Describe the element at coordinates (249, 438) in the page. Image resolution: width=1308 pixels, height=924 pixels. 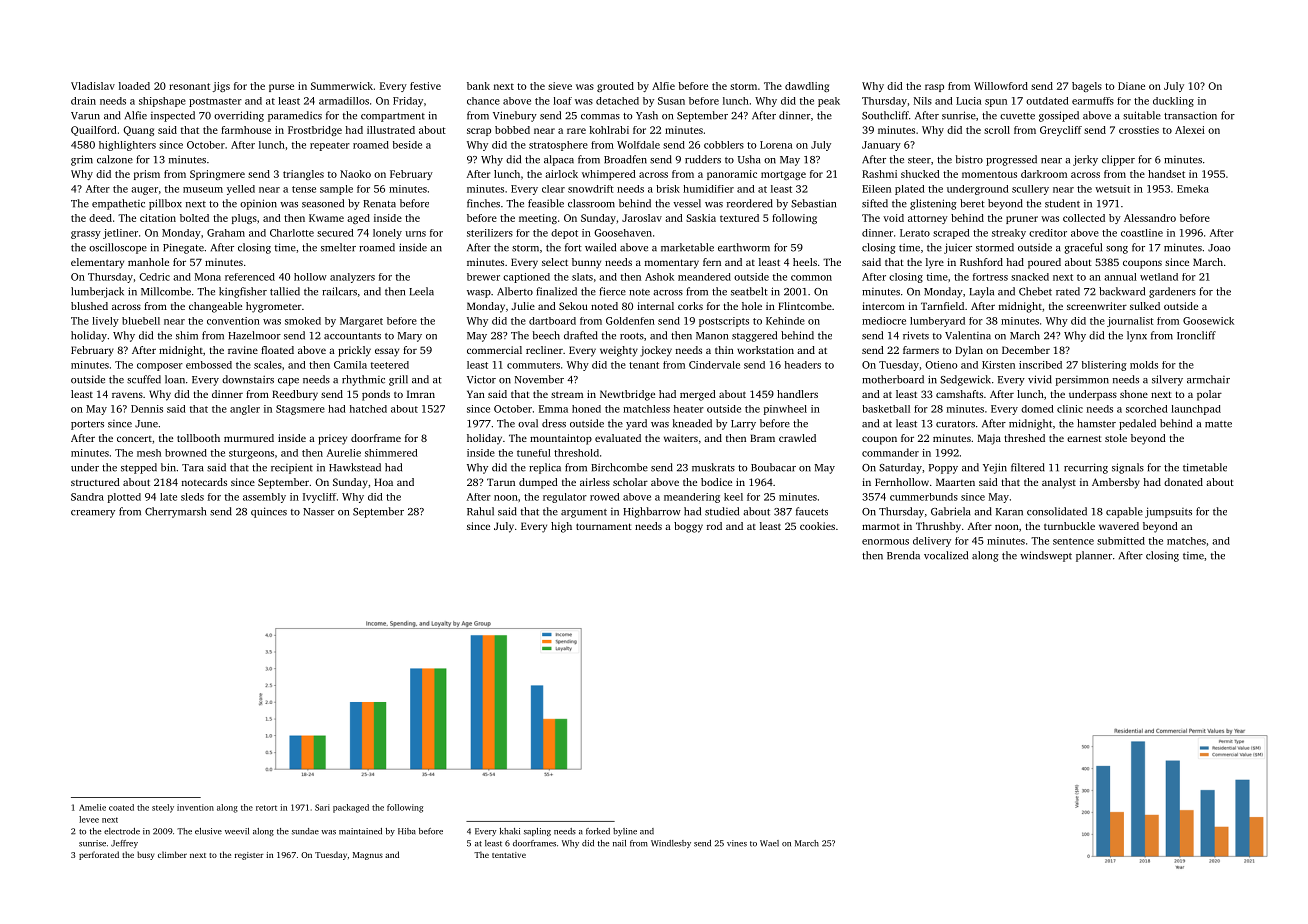
I see `murmured` at that location.
